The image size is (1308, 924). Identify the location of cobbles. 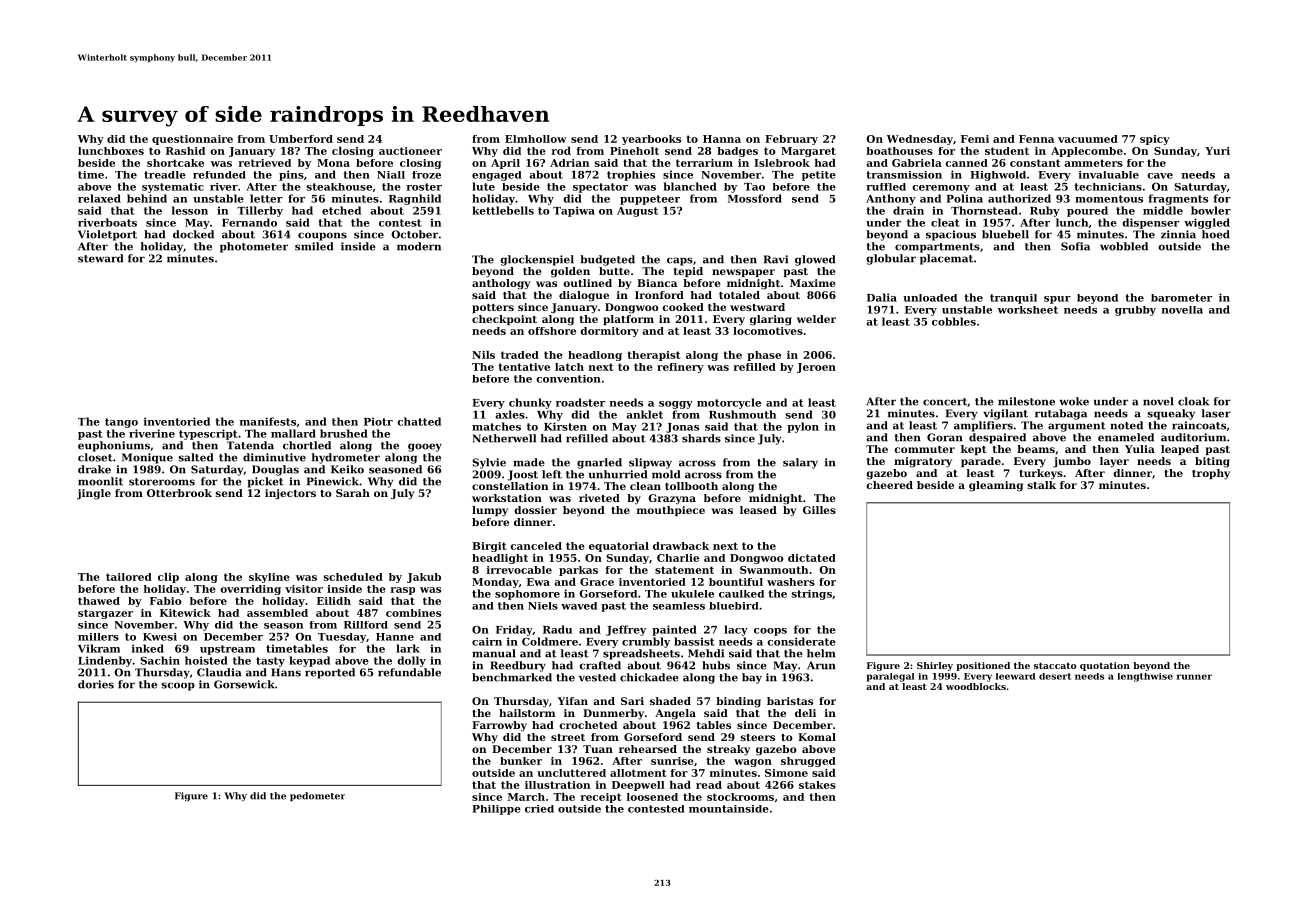
(954, 321).
